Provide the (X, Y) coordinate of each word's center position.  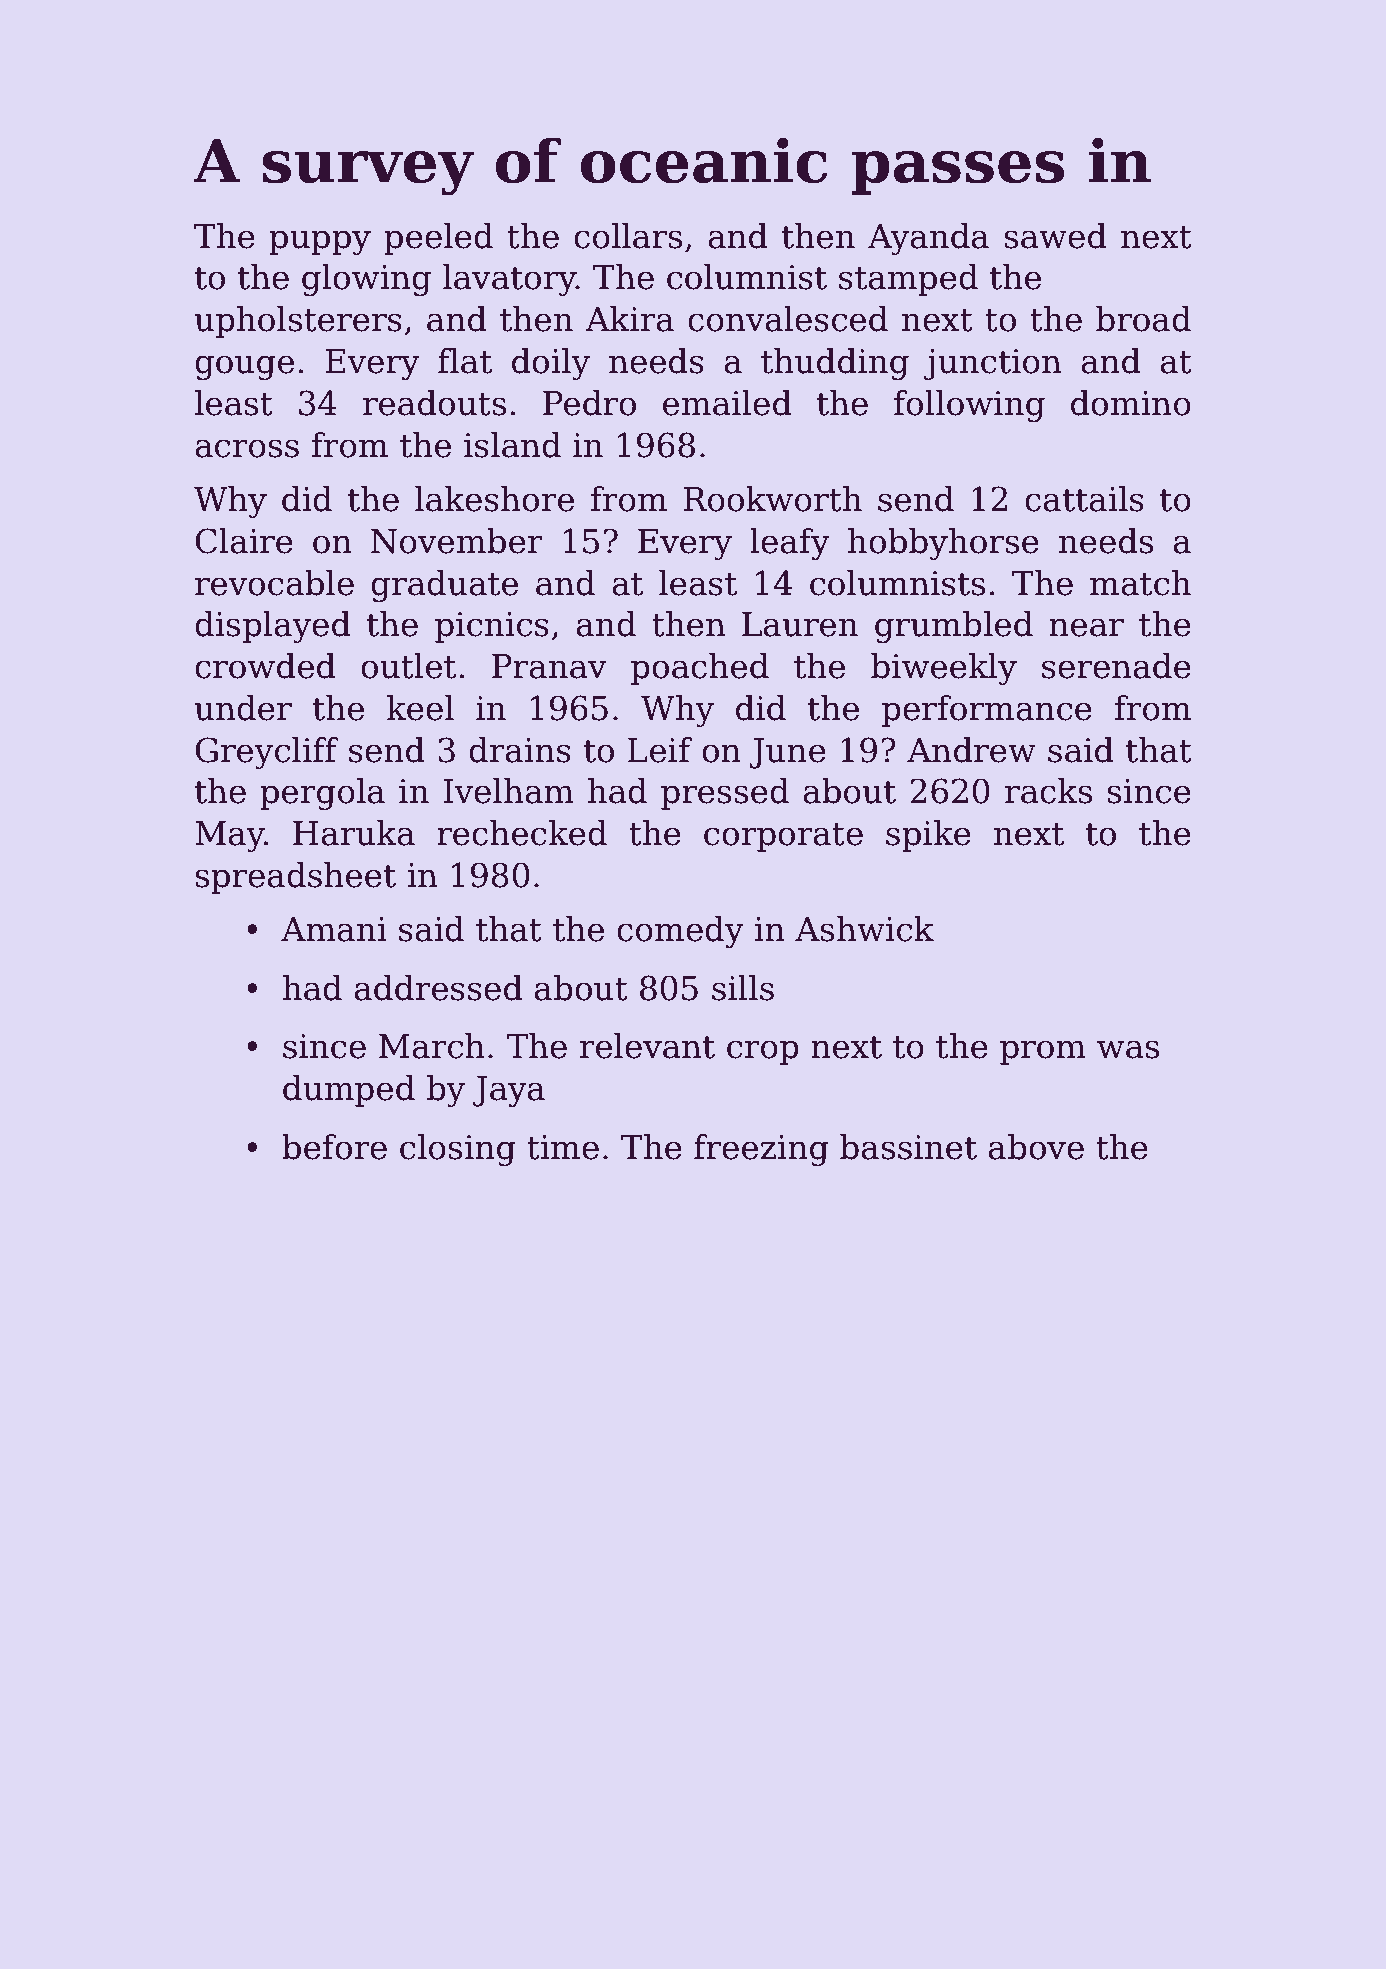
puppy (320, 242)
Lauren (800, 624)
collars (628, 236)
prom (1043, 1052)
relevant (647, 1046)
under (243, 708)
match (1140, 583)
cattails (1084, 499)
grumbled (954, 627)
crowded (265, 666)
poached (700, 669)
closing (458, 1150)
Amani (334, 929)
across (247, 448)
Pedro (589, 403)
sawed (1055, 236)
